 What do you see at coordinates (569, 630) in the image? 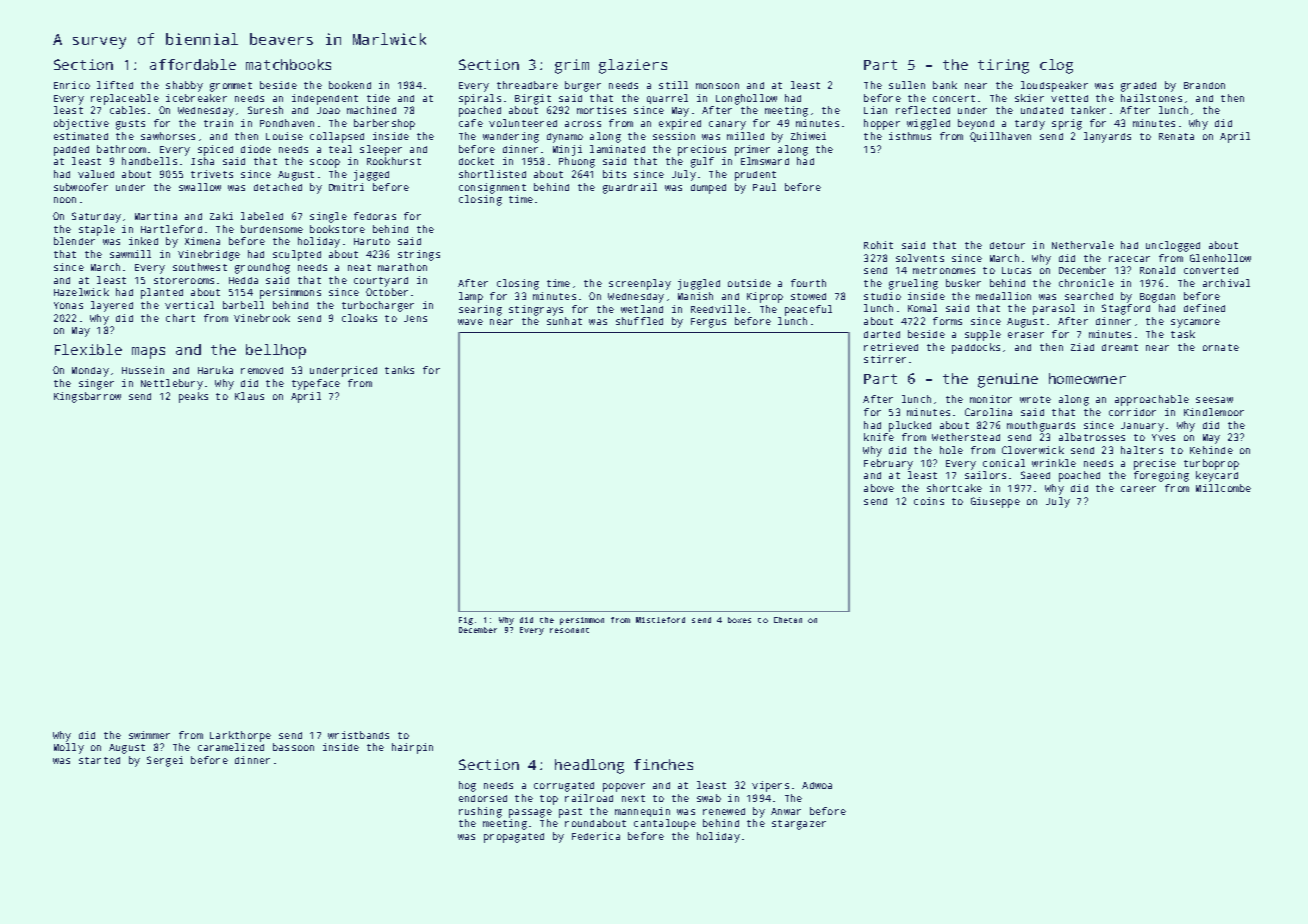
I see `resonant` at bounding box center [569, 630].
